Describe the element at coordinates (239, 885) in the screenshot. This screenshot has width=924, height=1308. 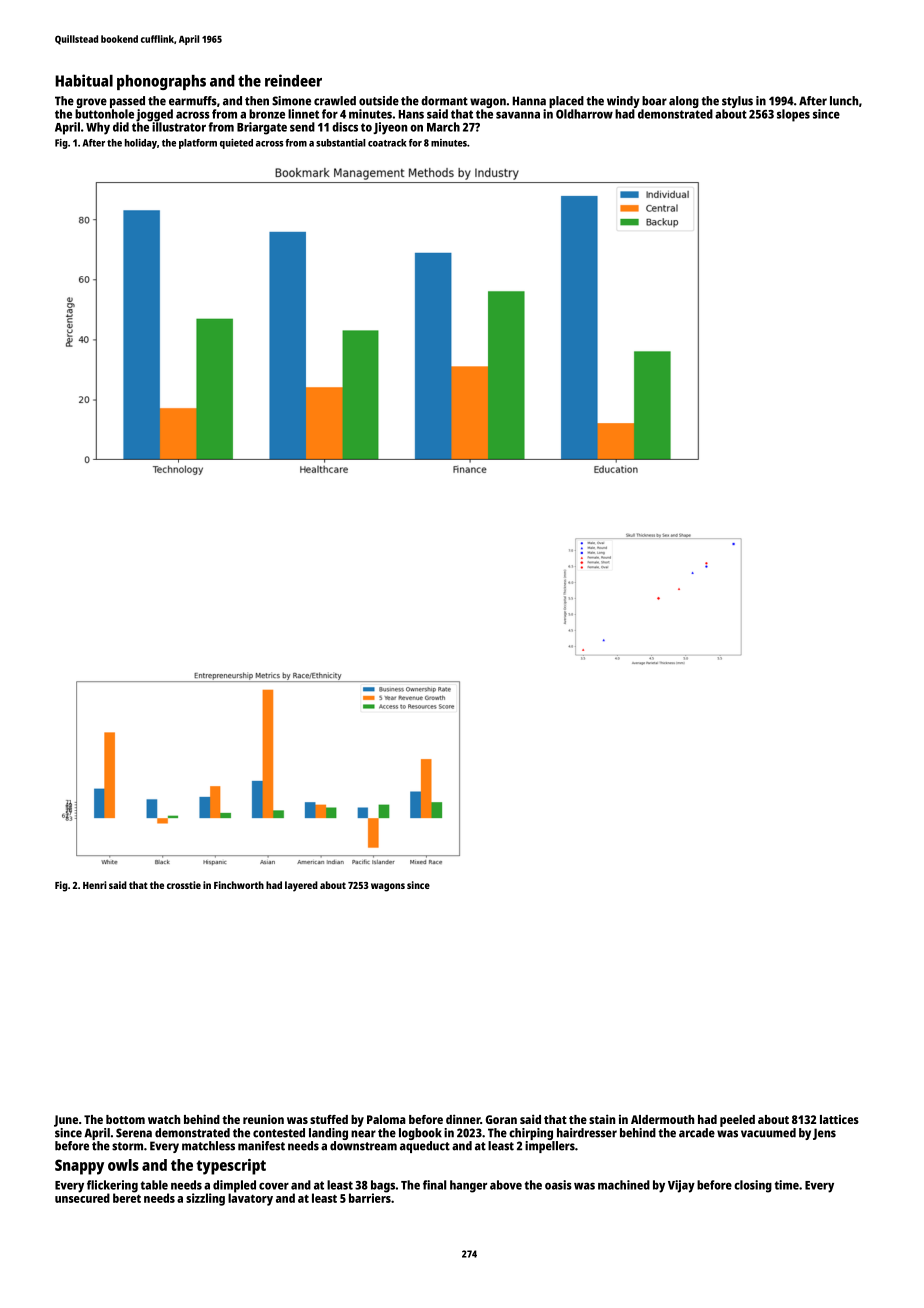
I see `Finchworth` at that location.
